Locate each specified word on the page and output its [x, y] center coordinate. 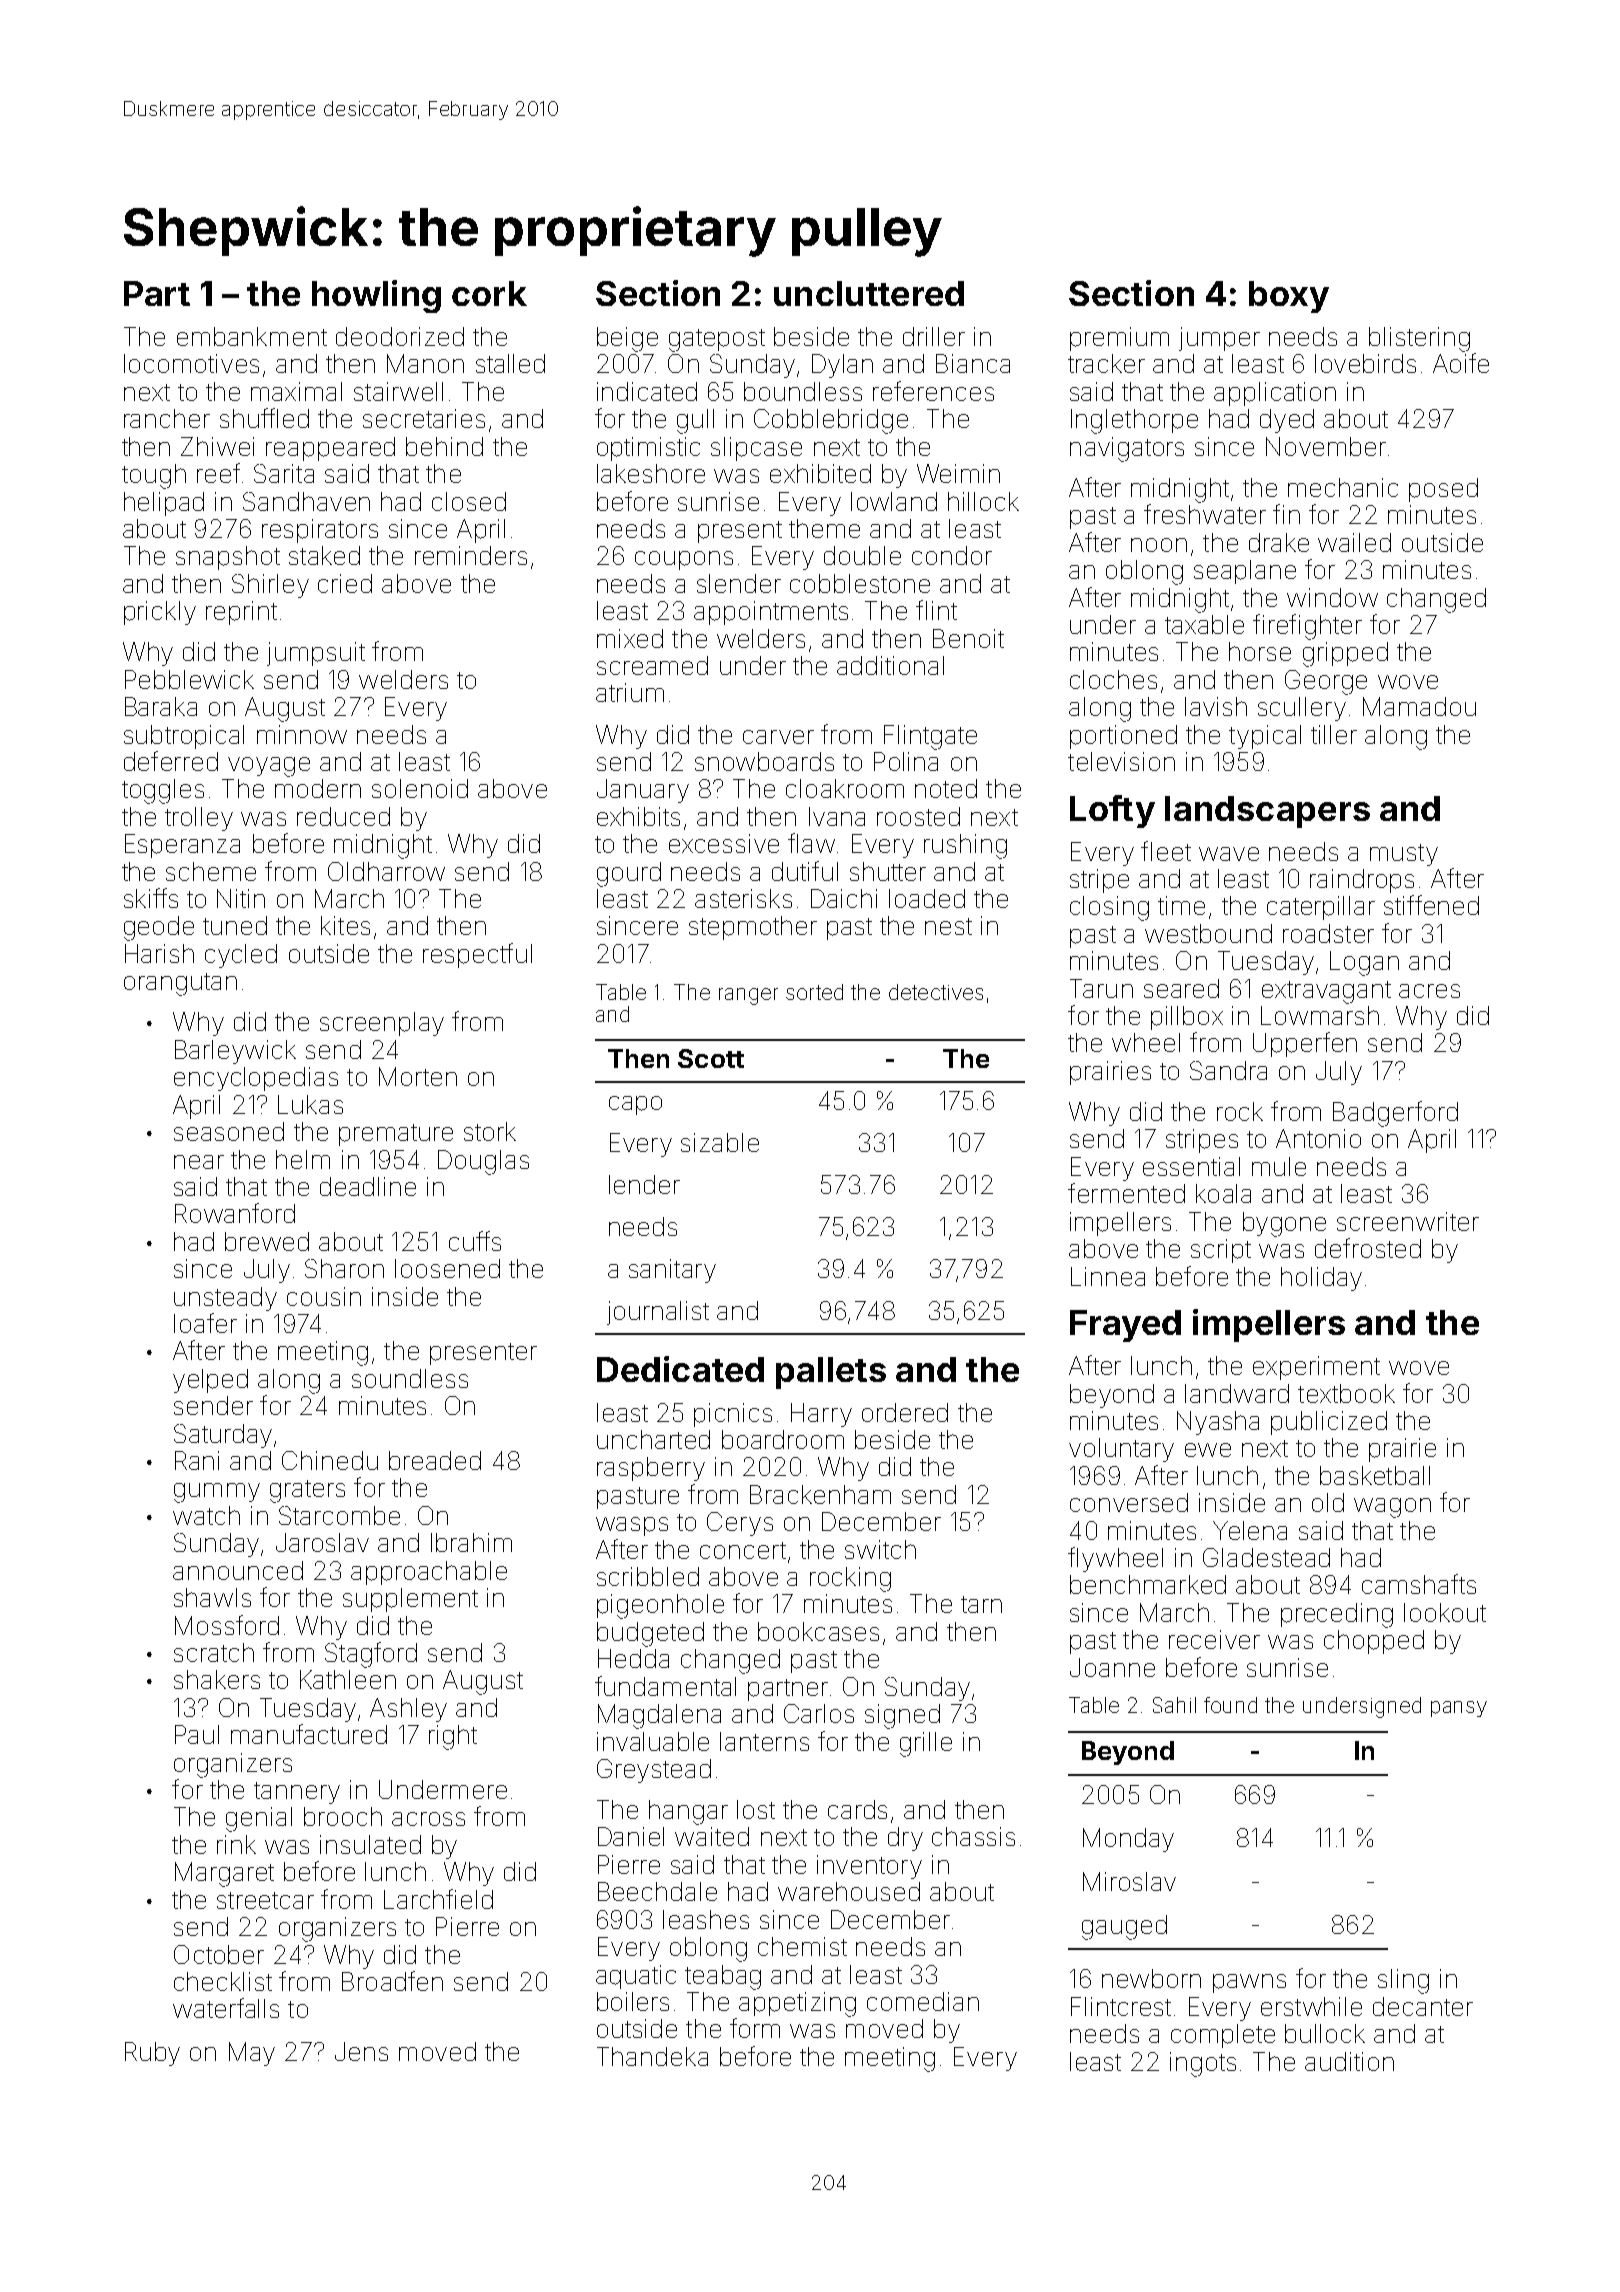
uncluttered [869, 293]
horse [1260, 651]
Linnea [1108, 1276]
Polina [906, 761]
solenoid [420, 788]
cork [489, 293]
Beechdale [657, 1891]
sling [1403, 1981]
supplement [410, 1600]
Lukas [310, 1104]
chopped [1374, 1642]
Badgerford [1395, 1114]
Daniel [631, 1836]
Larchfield [438, 1899]
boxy [1289, 297]
